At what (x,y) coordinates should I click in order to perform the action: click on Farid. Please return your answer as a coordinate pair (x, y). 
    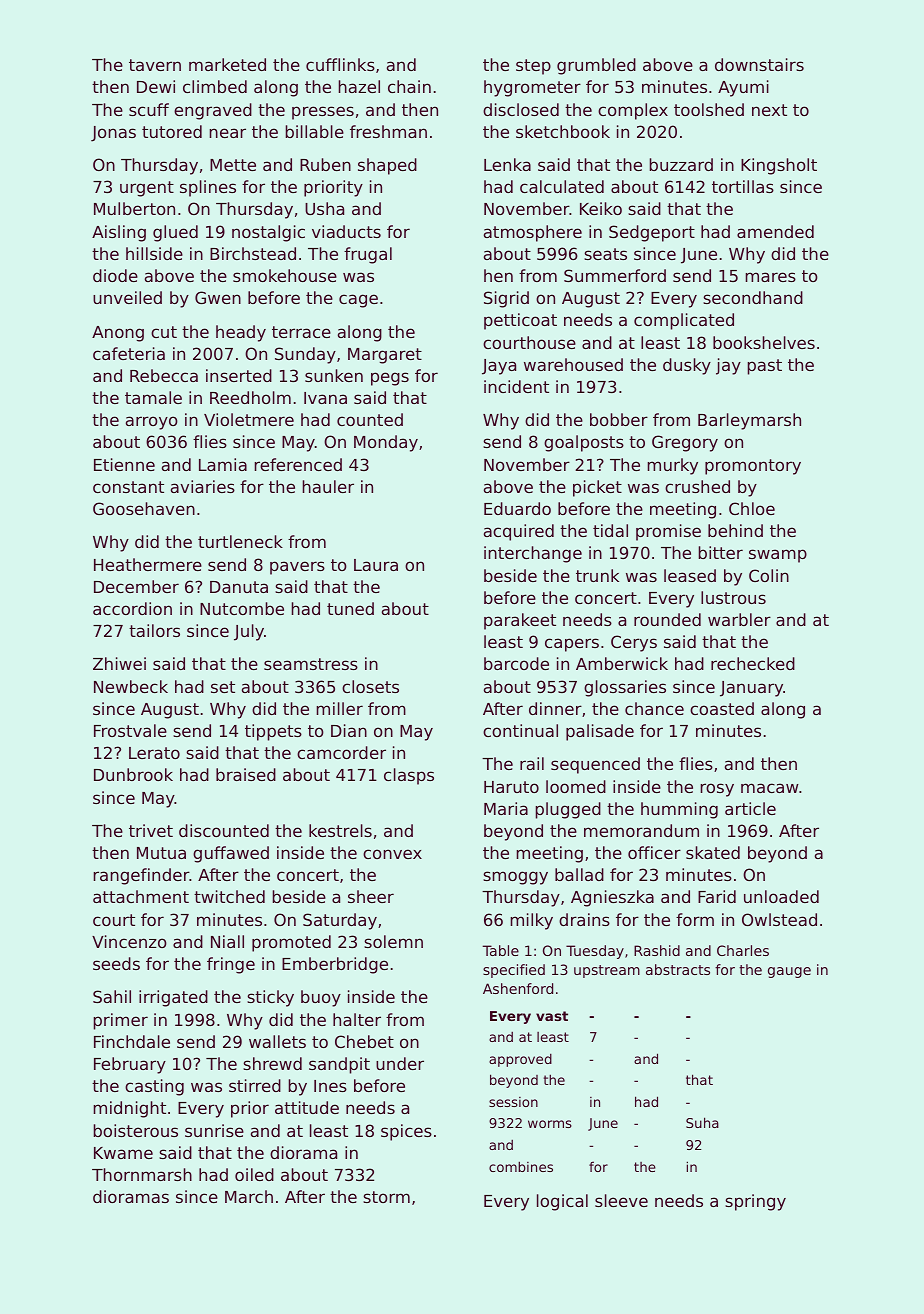
    Looking at the image, I should click on (717, 896).
